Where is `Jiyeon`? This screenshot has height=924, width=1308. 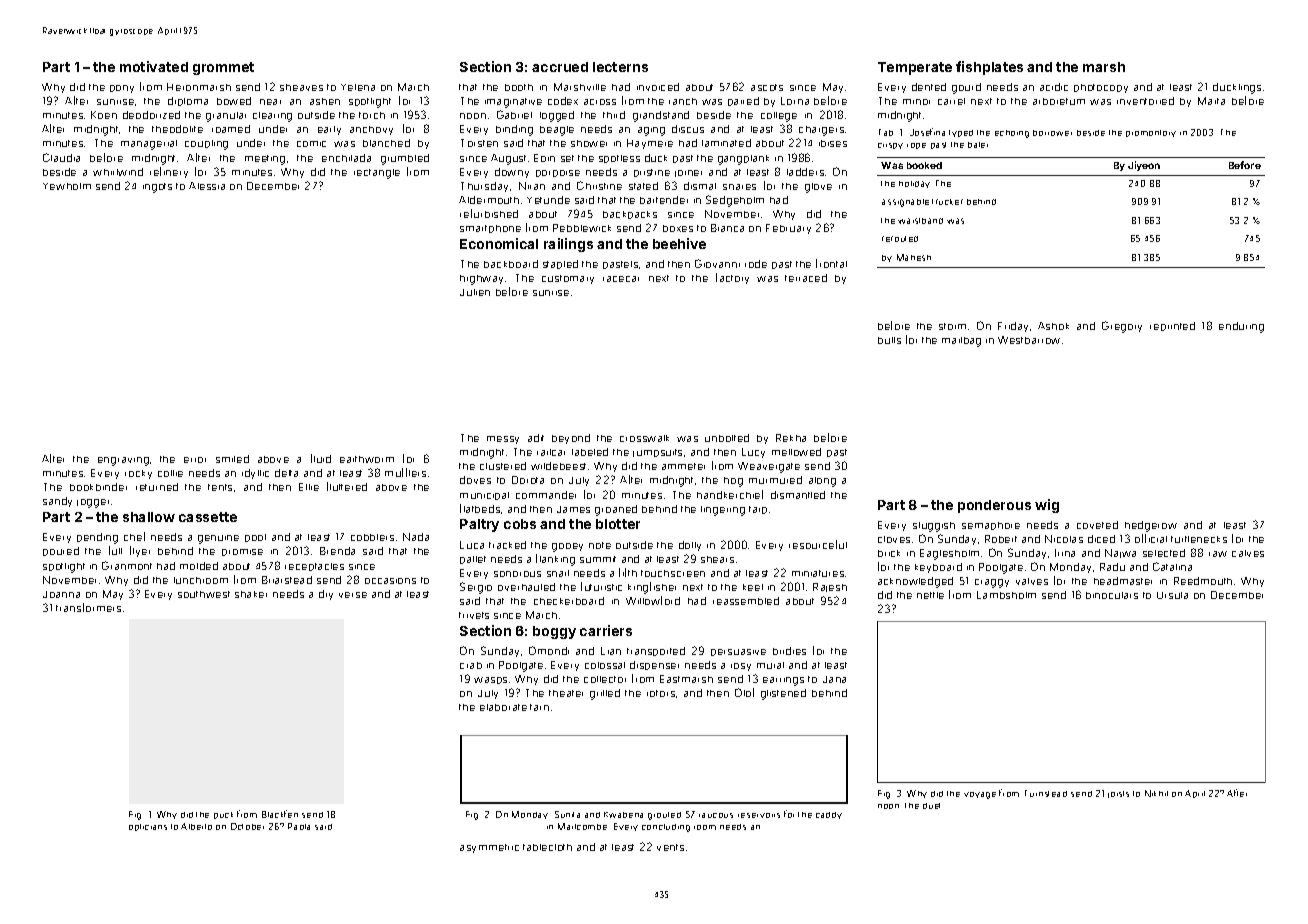 Jiyeon is located at coordinates (1144, 166).
